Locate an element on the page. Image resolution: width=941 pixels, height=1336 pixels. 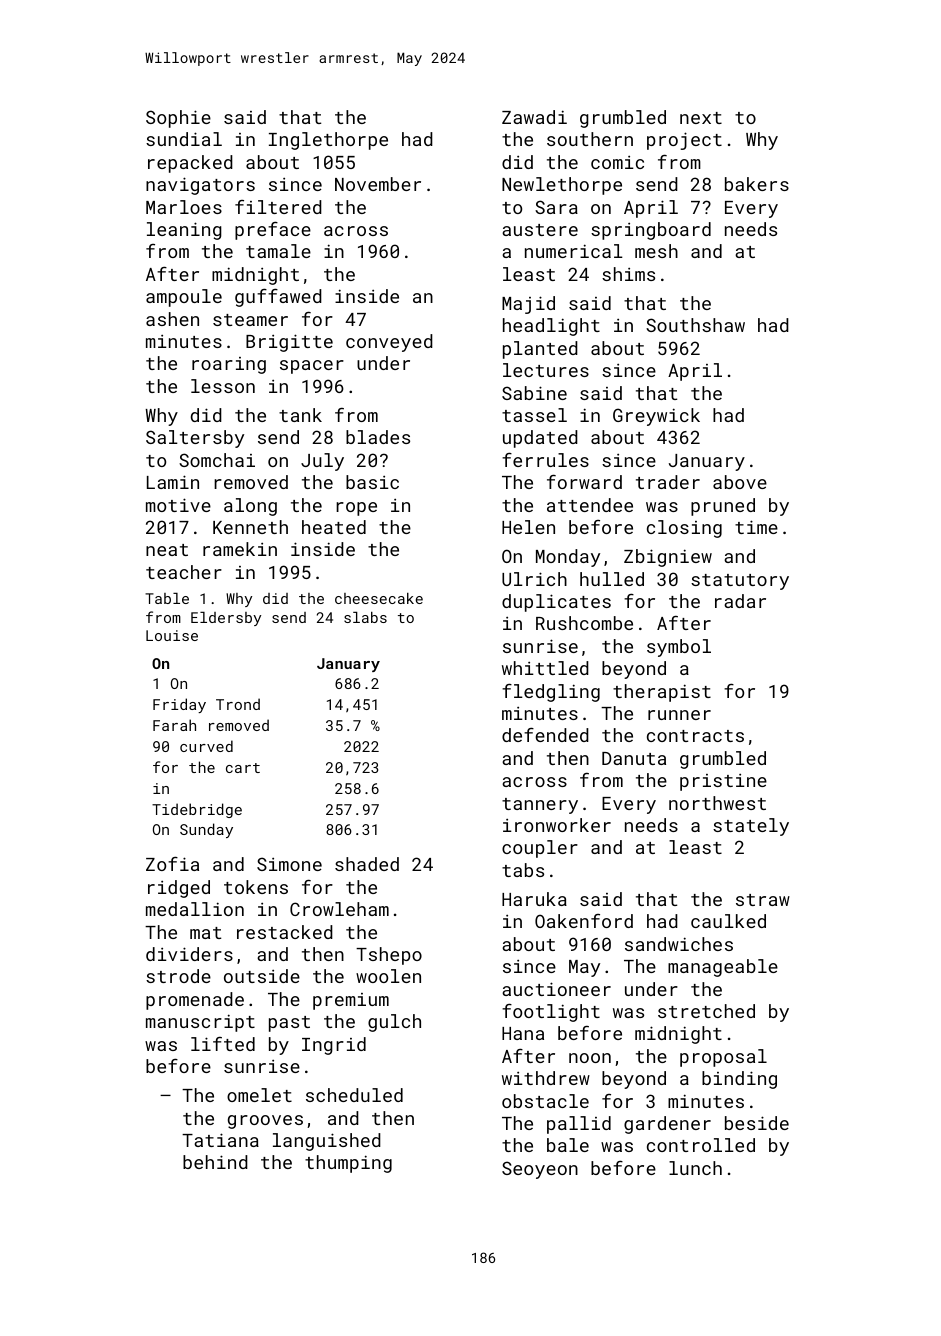
restacked is located at coordinates (285, 932).
